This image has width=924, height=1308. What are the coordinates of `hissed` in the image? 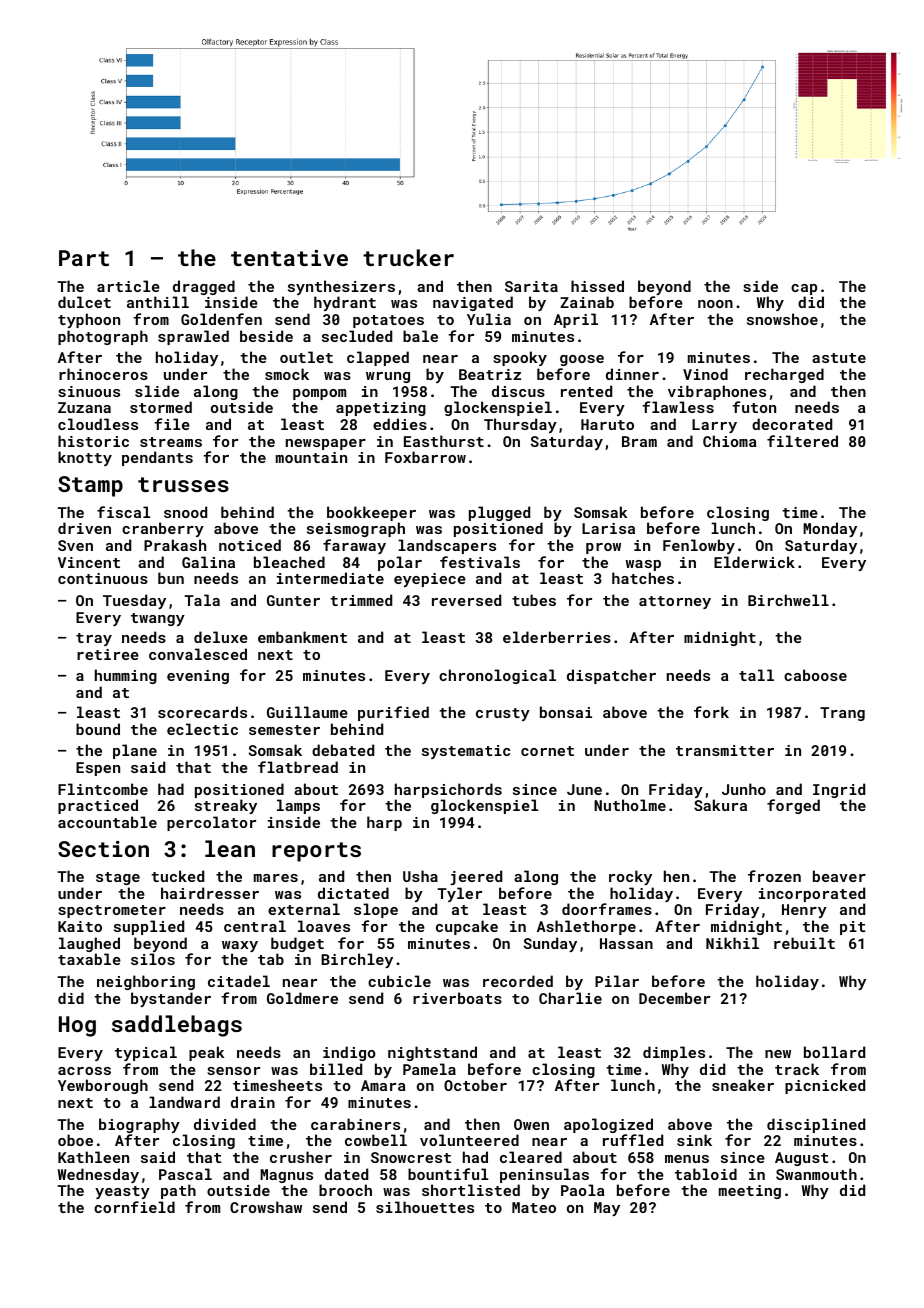 It's located at (597, 286).
